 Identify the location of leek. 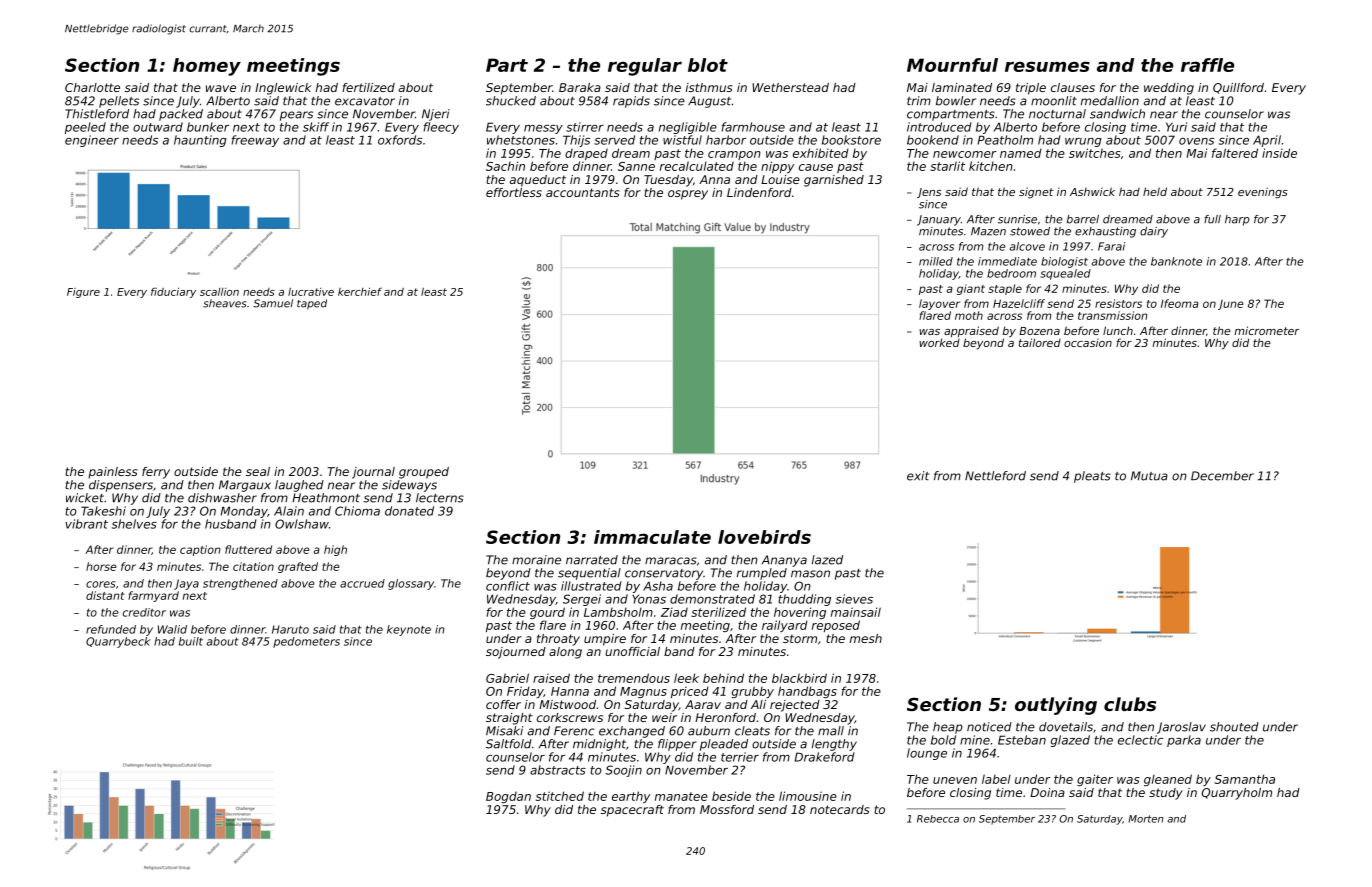
(686, 678).
